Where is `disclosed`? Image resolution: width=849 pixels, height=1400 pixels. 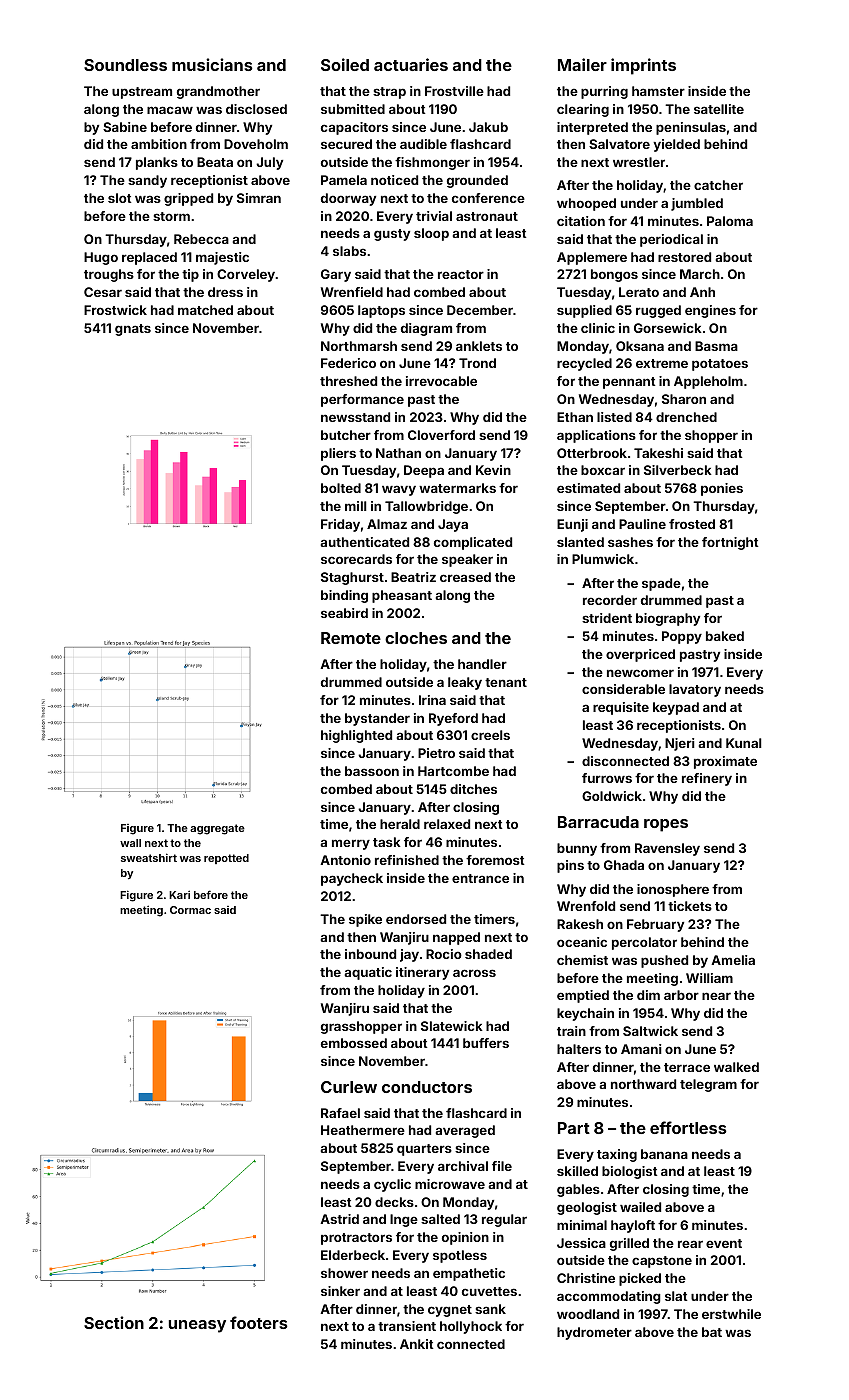
disclosed is located at coordinates (256, 109).
